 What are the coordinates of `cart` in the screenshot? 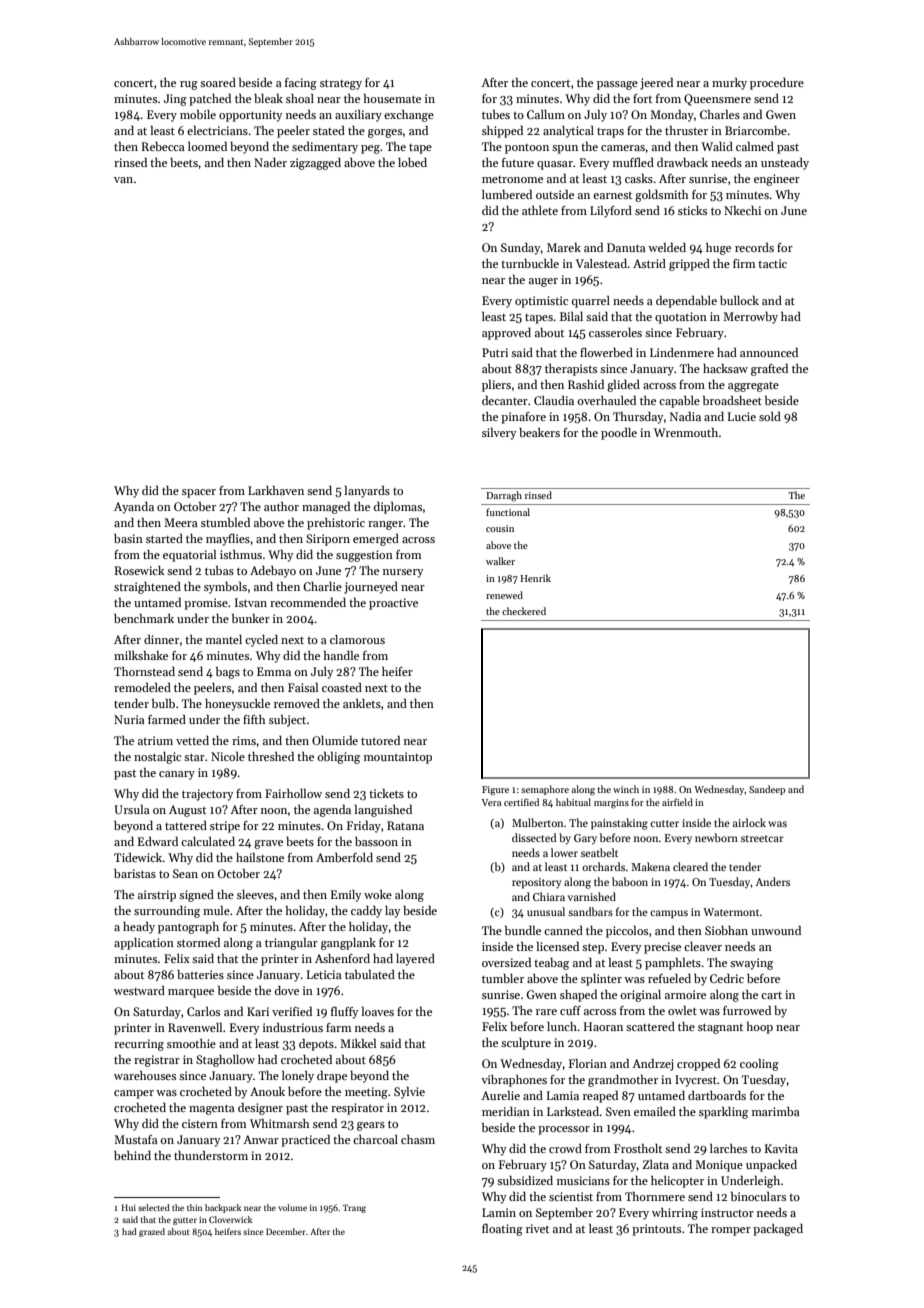 It's located at (771, 995).
